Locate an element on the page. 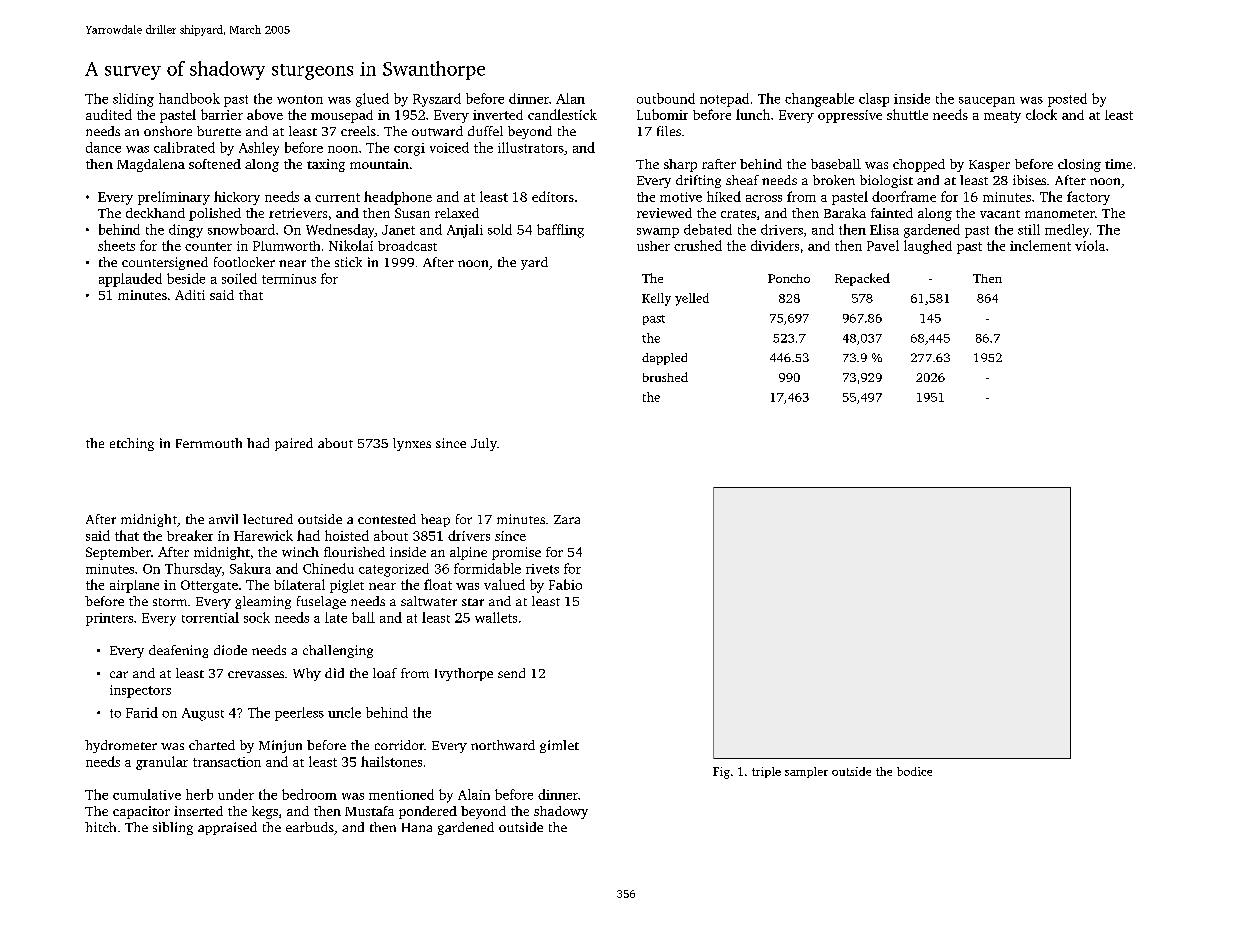 This image has height=952, width=1233. lectured is located at coordinates (268, 519).
